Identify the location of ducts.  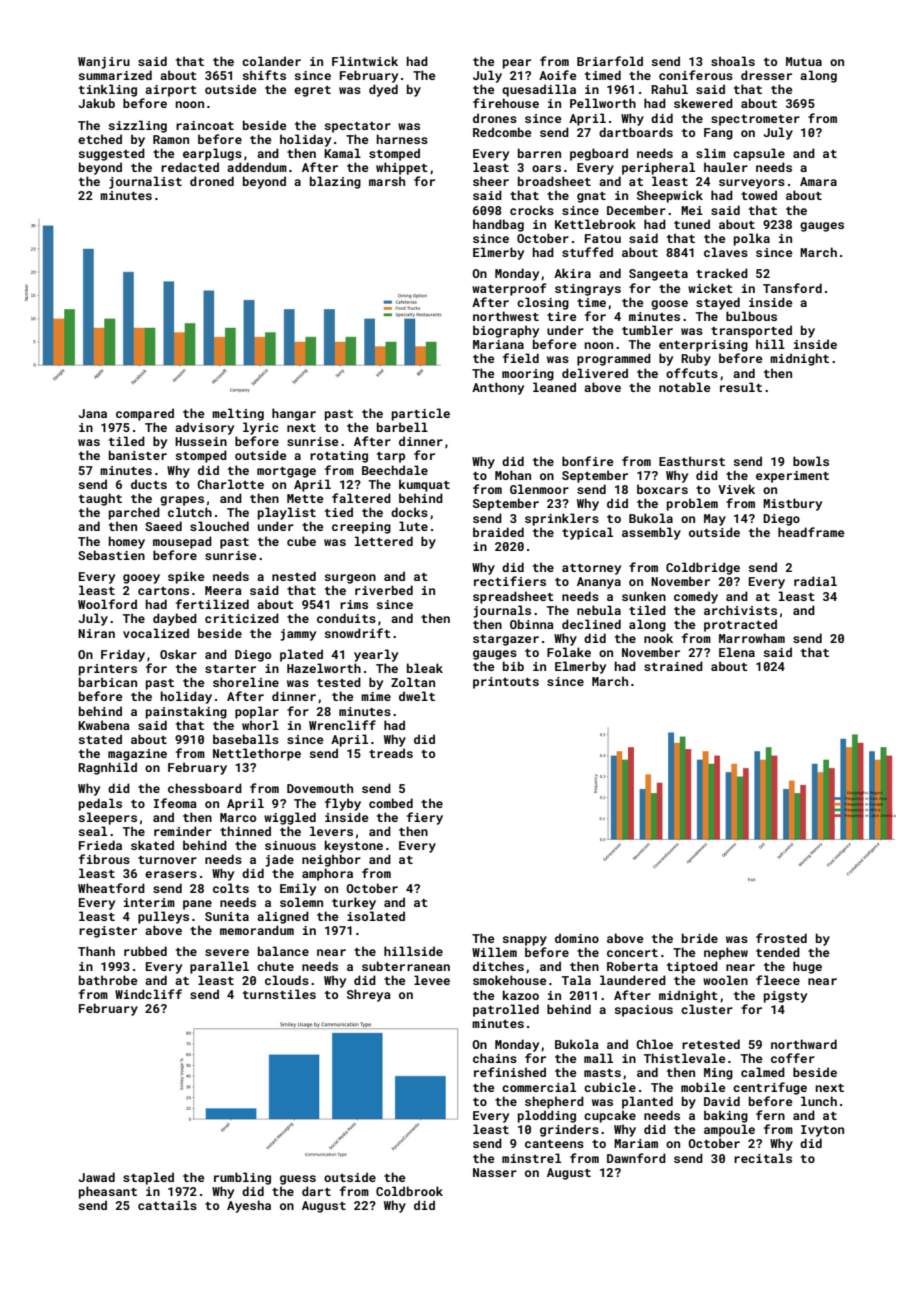
(149, 484).
